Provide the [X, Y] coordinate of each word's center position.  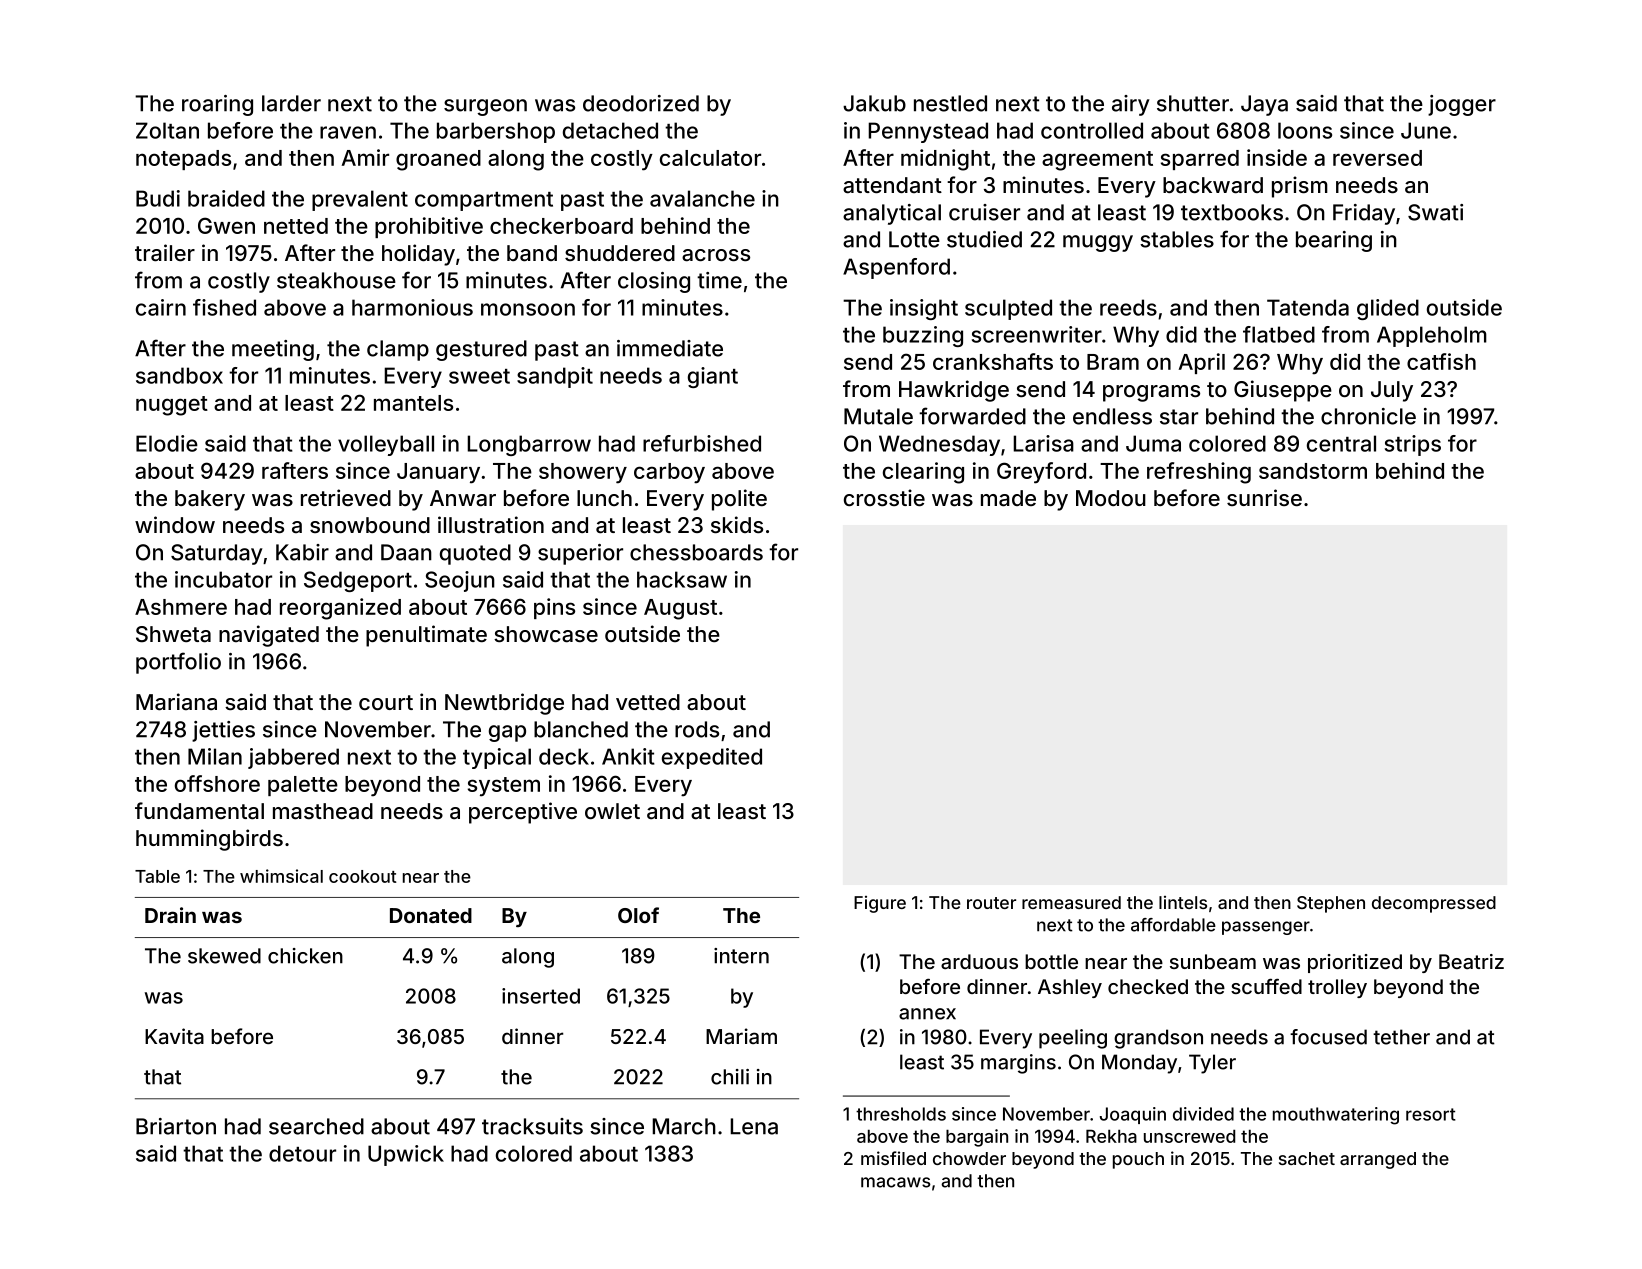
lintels [1183, 902]
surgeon [485, 107]
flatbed [1279, 334]
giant [713, 377]
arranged [1378, 1160]
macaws [896, 1182]
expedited [712, 758]
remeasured [1071, 902]
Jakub [874, 103]
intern [741, 956]
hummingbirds [209, 840]
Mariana [176, 702]
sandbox [179, 375]
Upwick [406, 1155]
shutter [1193, 103]
